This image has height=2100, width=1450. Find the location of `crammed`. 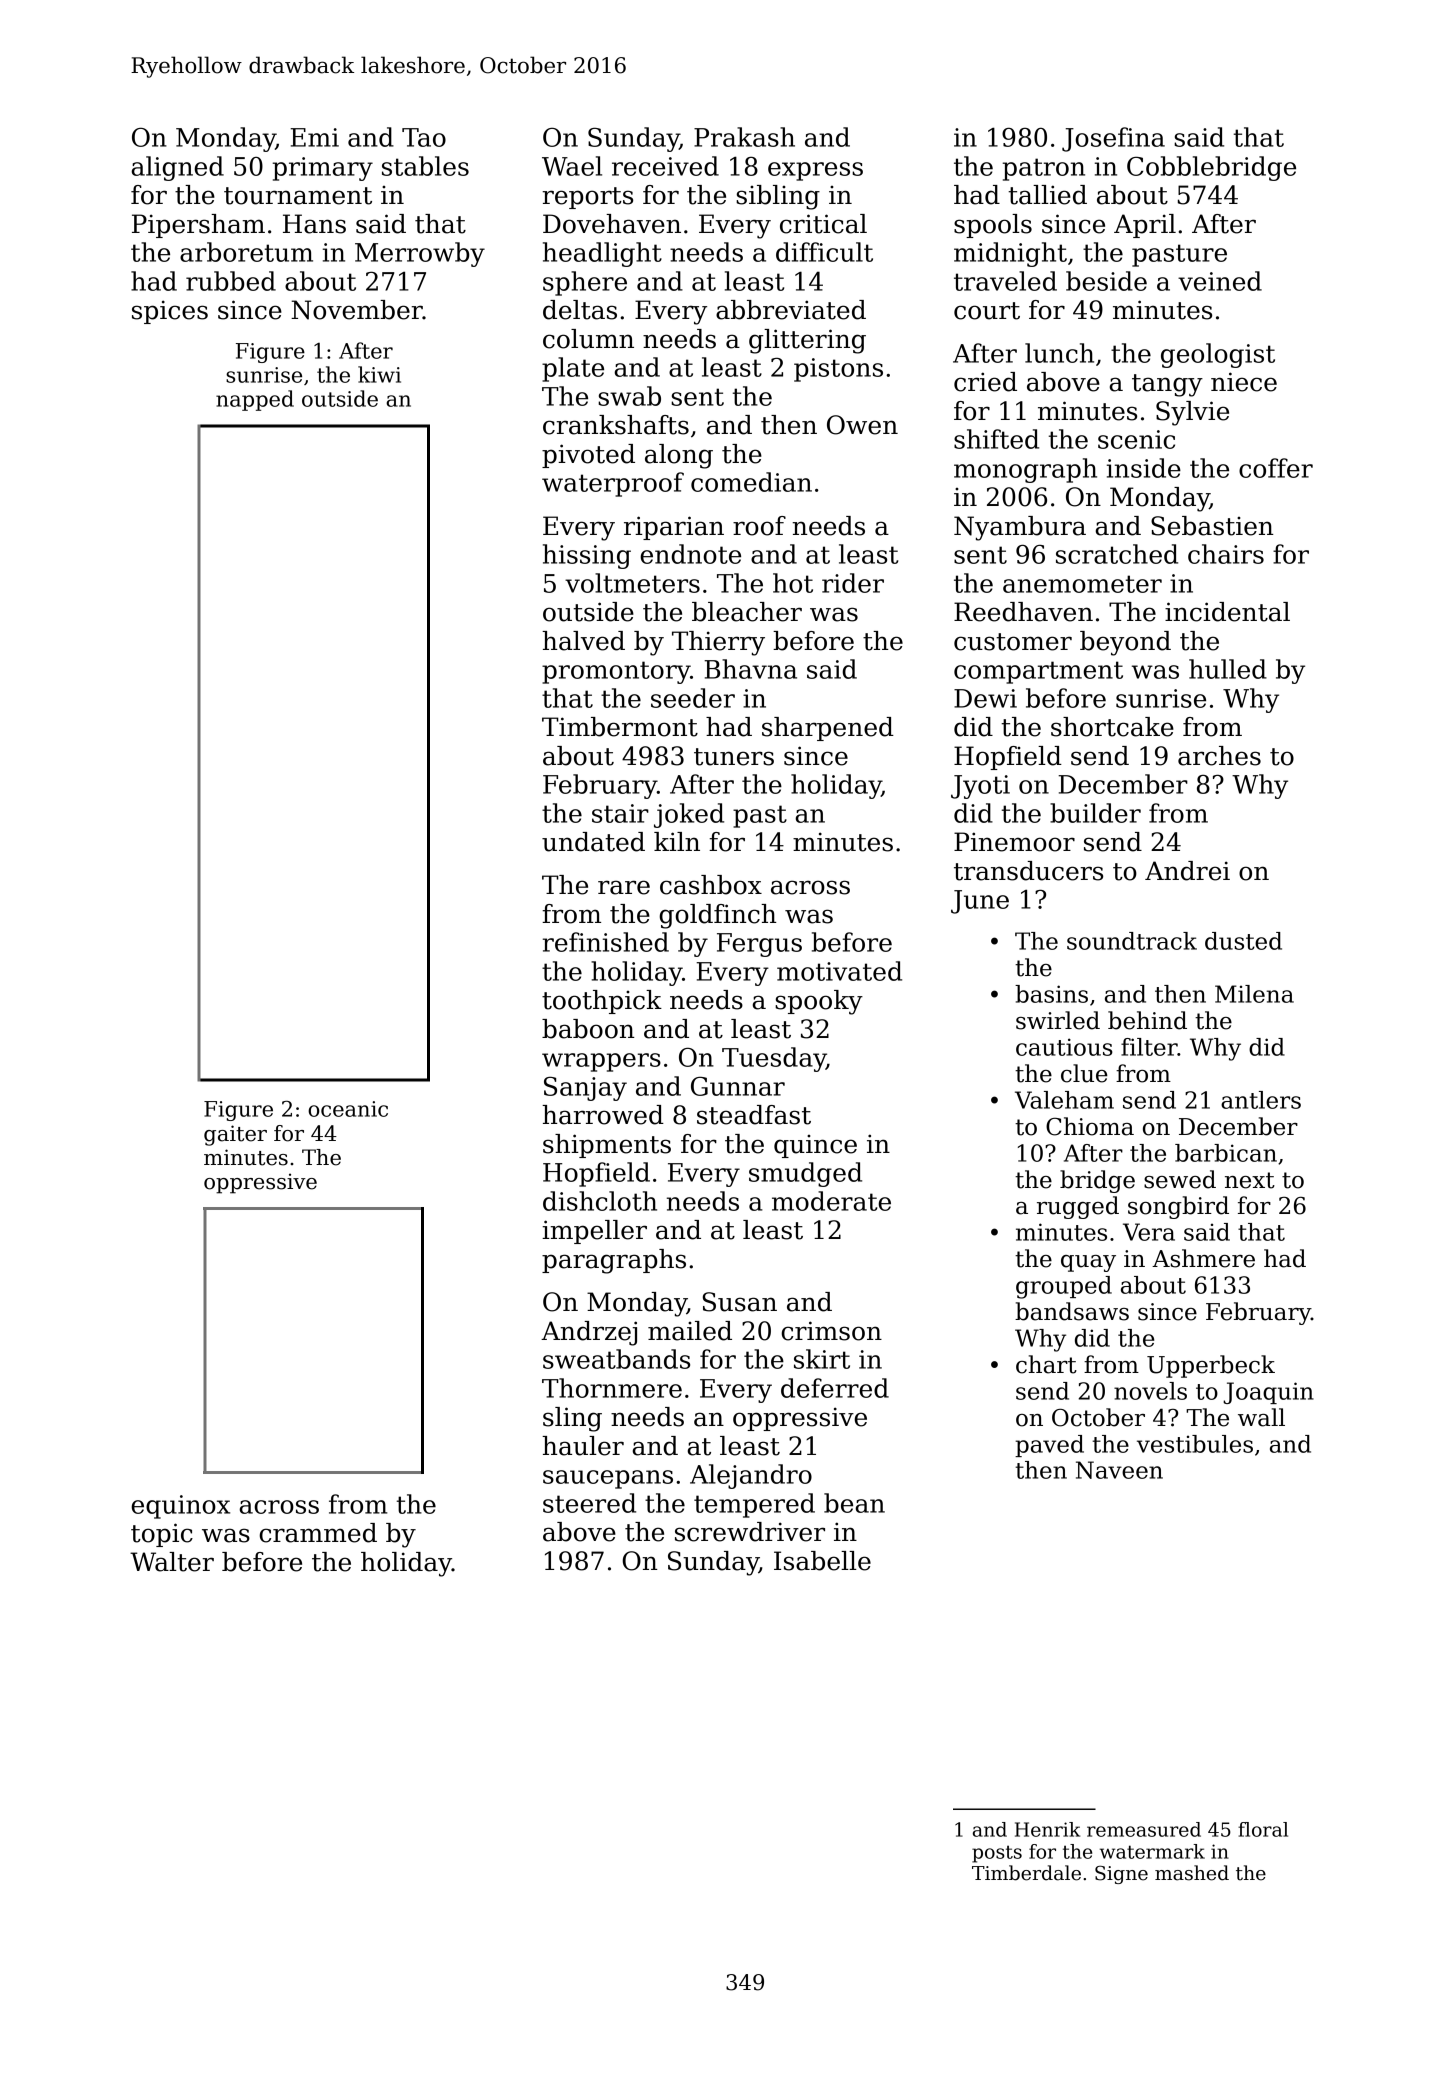

crammed is located at coordinates (318, 1533).
